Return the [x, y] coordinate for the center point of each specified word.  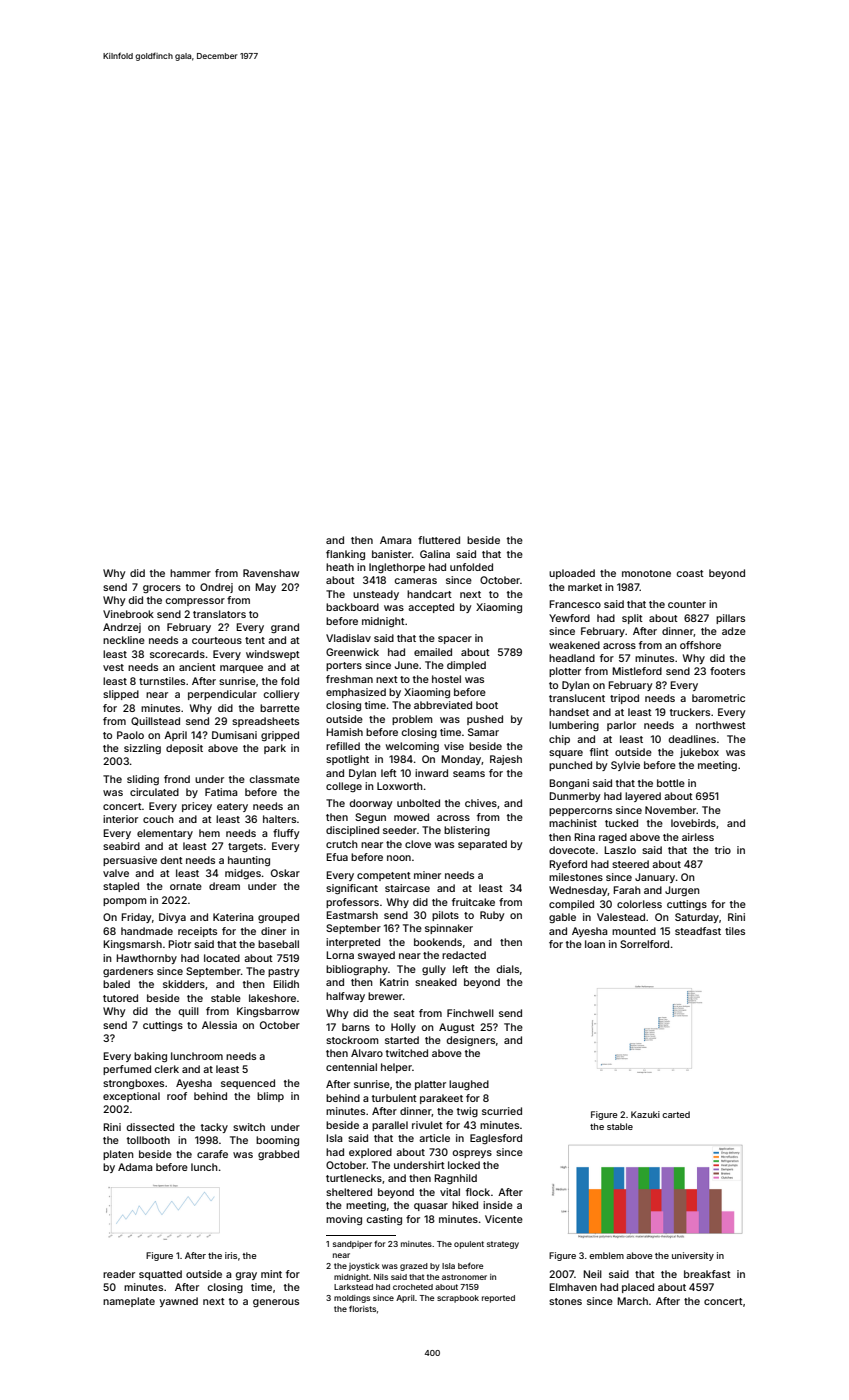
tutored [120, 998]
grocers [162, 589]
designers [470, 1041]
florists [362, 1308]
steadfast [698, 931]
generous [276, 1303]
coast [690, 573]
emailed [433, 652]
